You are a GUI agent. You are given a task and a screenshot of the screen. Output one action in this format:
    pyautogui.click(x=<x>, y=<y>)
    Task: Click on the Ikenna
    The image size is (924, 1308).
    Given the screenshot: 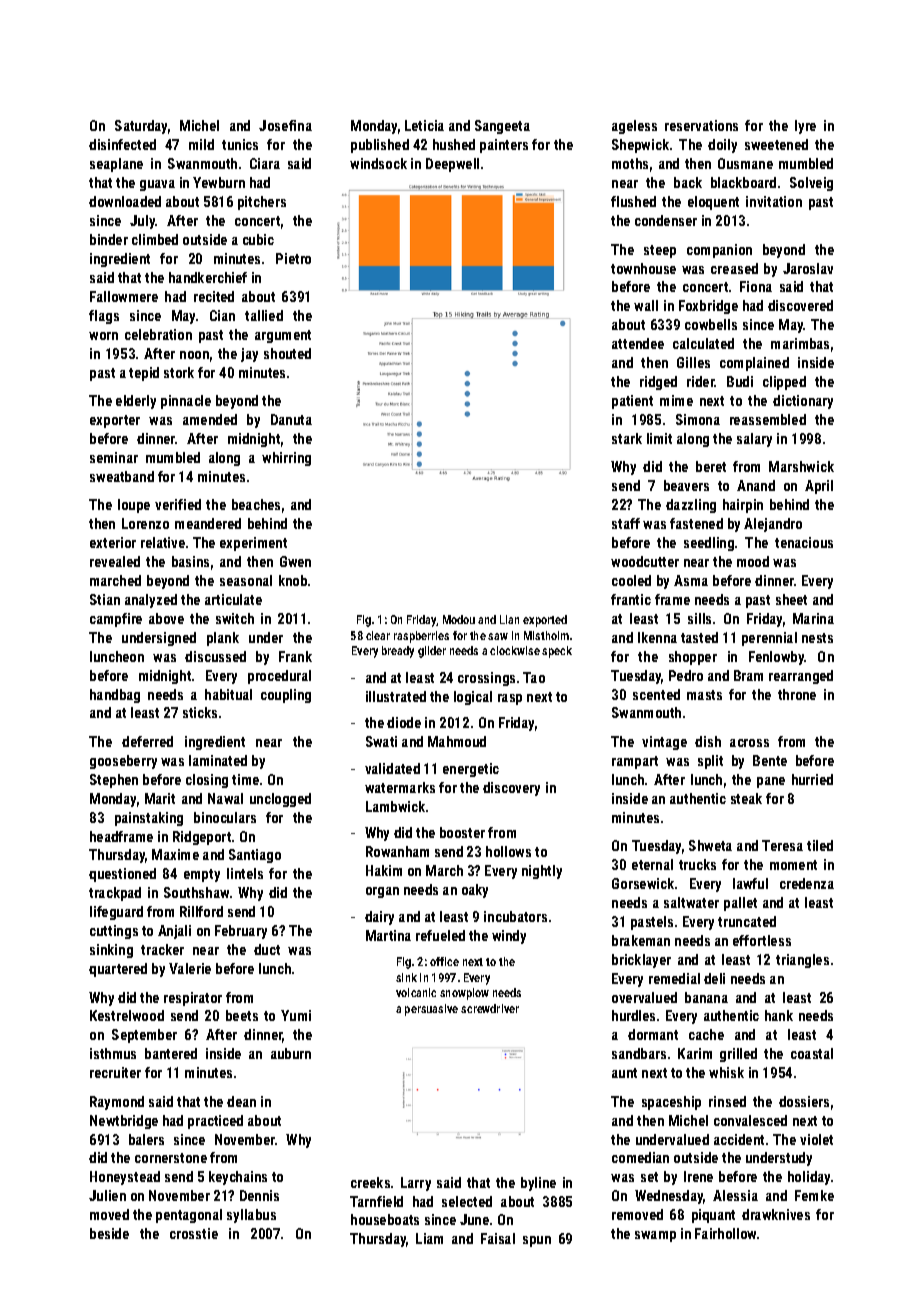 What is the action you would take?
    pyautogui.click(x=657, y=637)
